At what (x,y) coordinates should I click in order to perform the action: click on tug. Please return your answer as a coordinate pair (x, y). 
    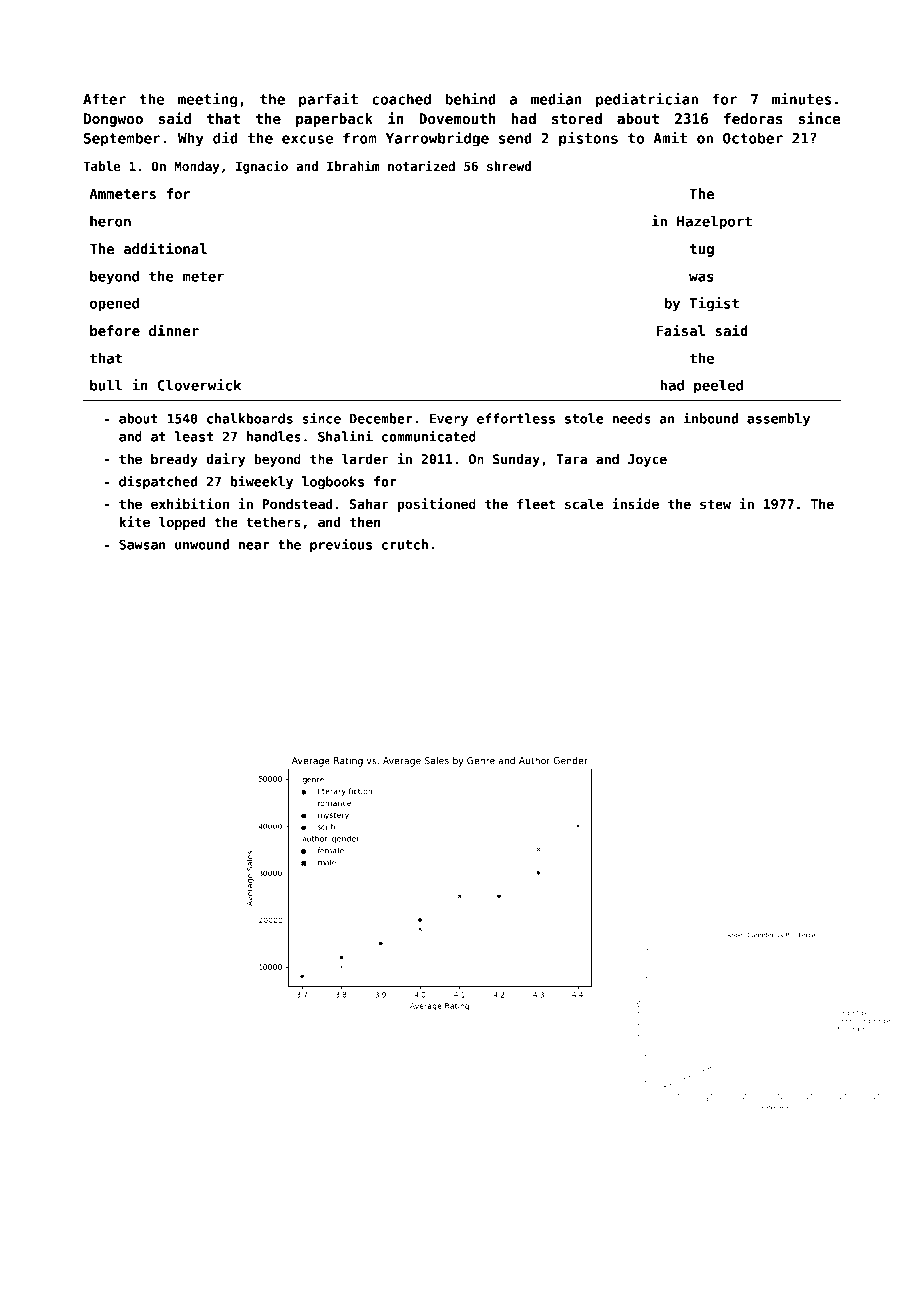
    Looking at the image, I should click on (702, 250).
